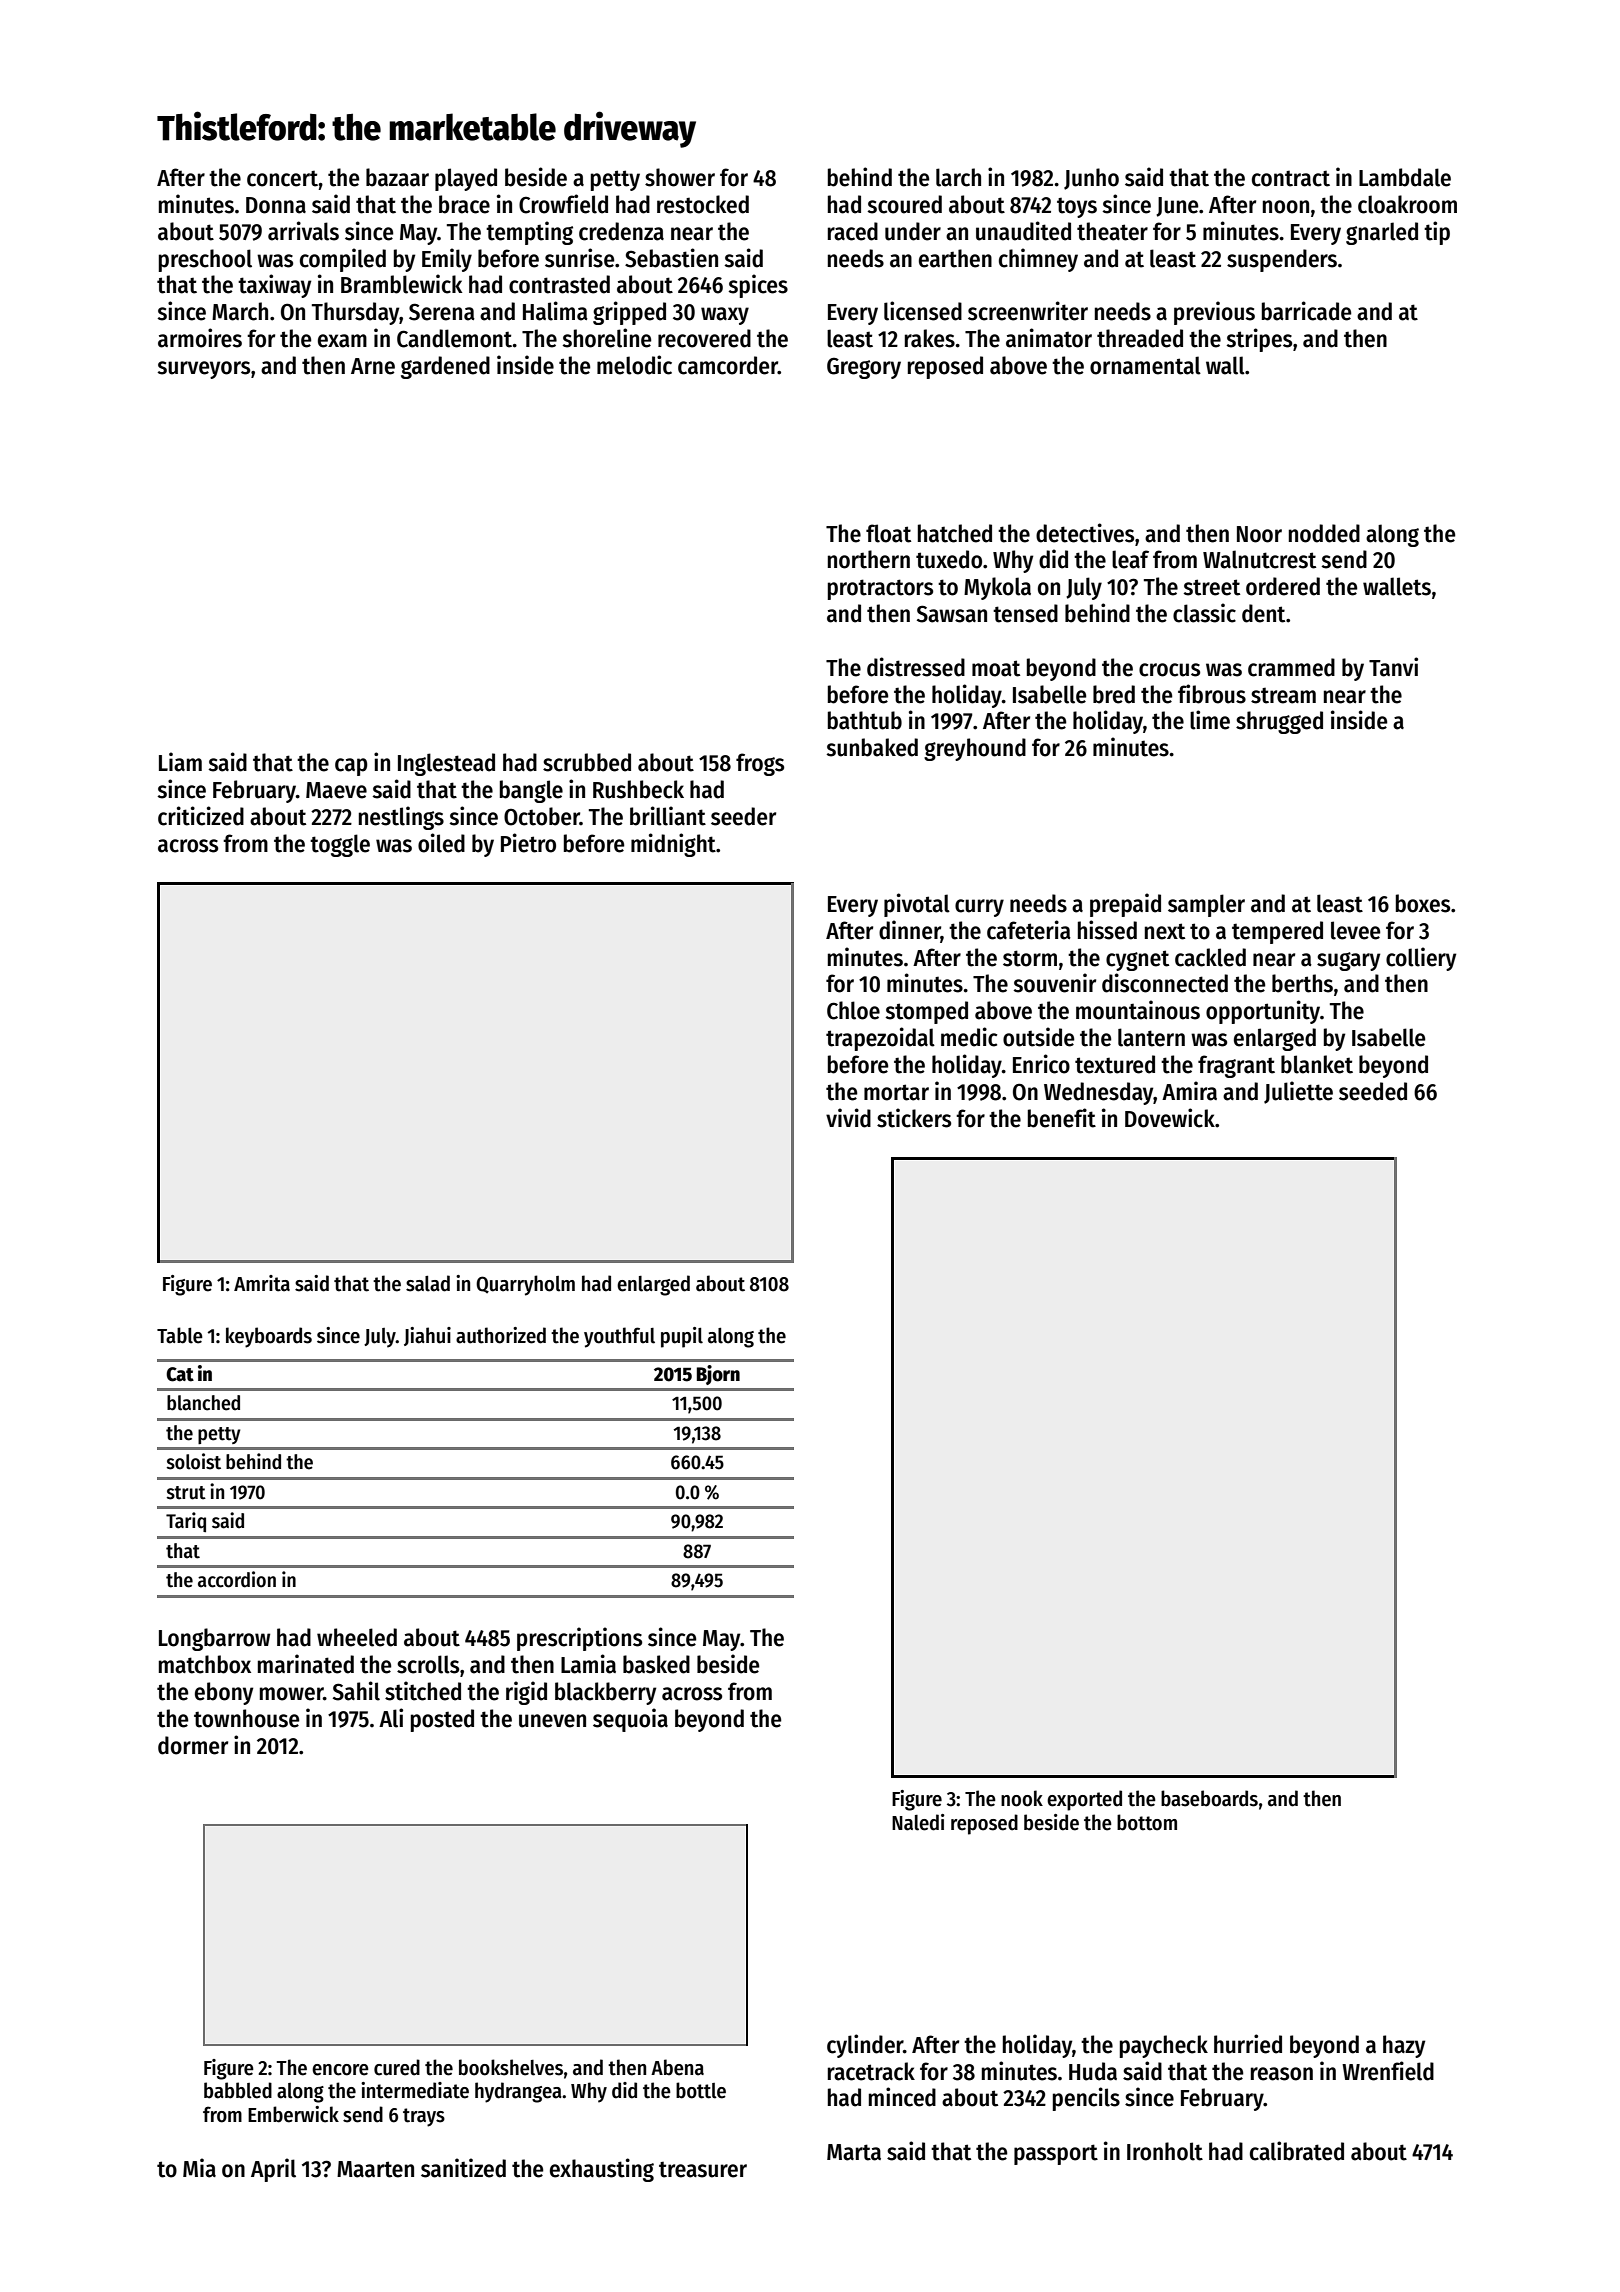 This screenshot has width=1620, height=2292. I want to click on gardened, so click(445, 367).
